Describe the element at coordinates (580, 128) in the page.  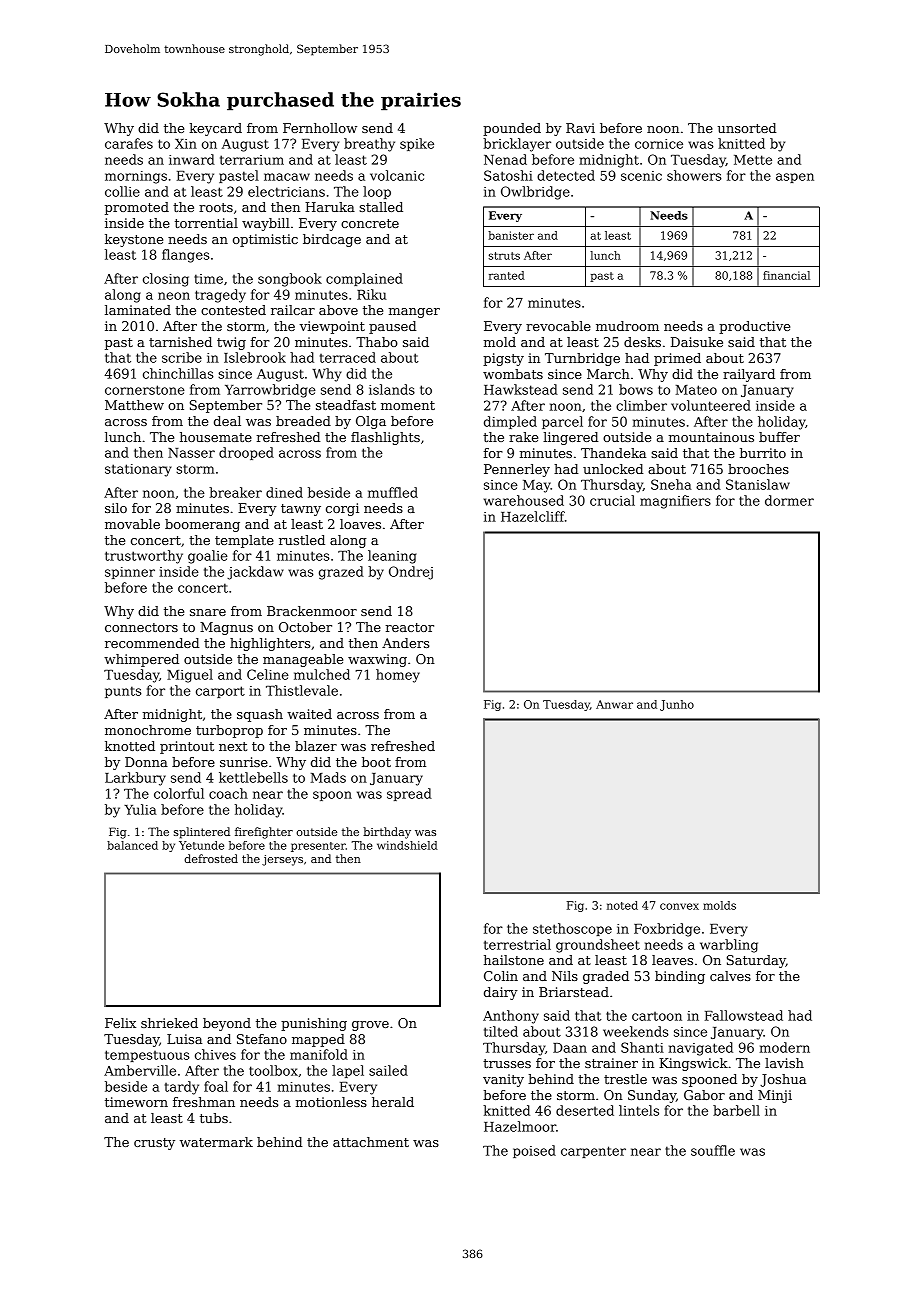
I see `Ravi` at that location.
